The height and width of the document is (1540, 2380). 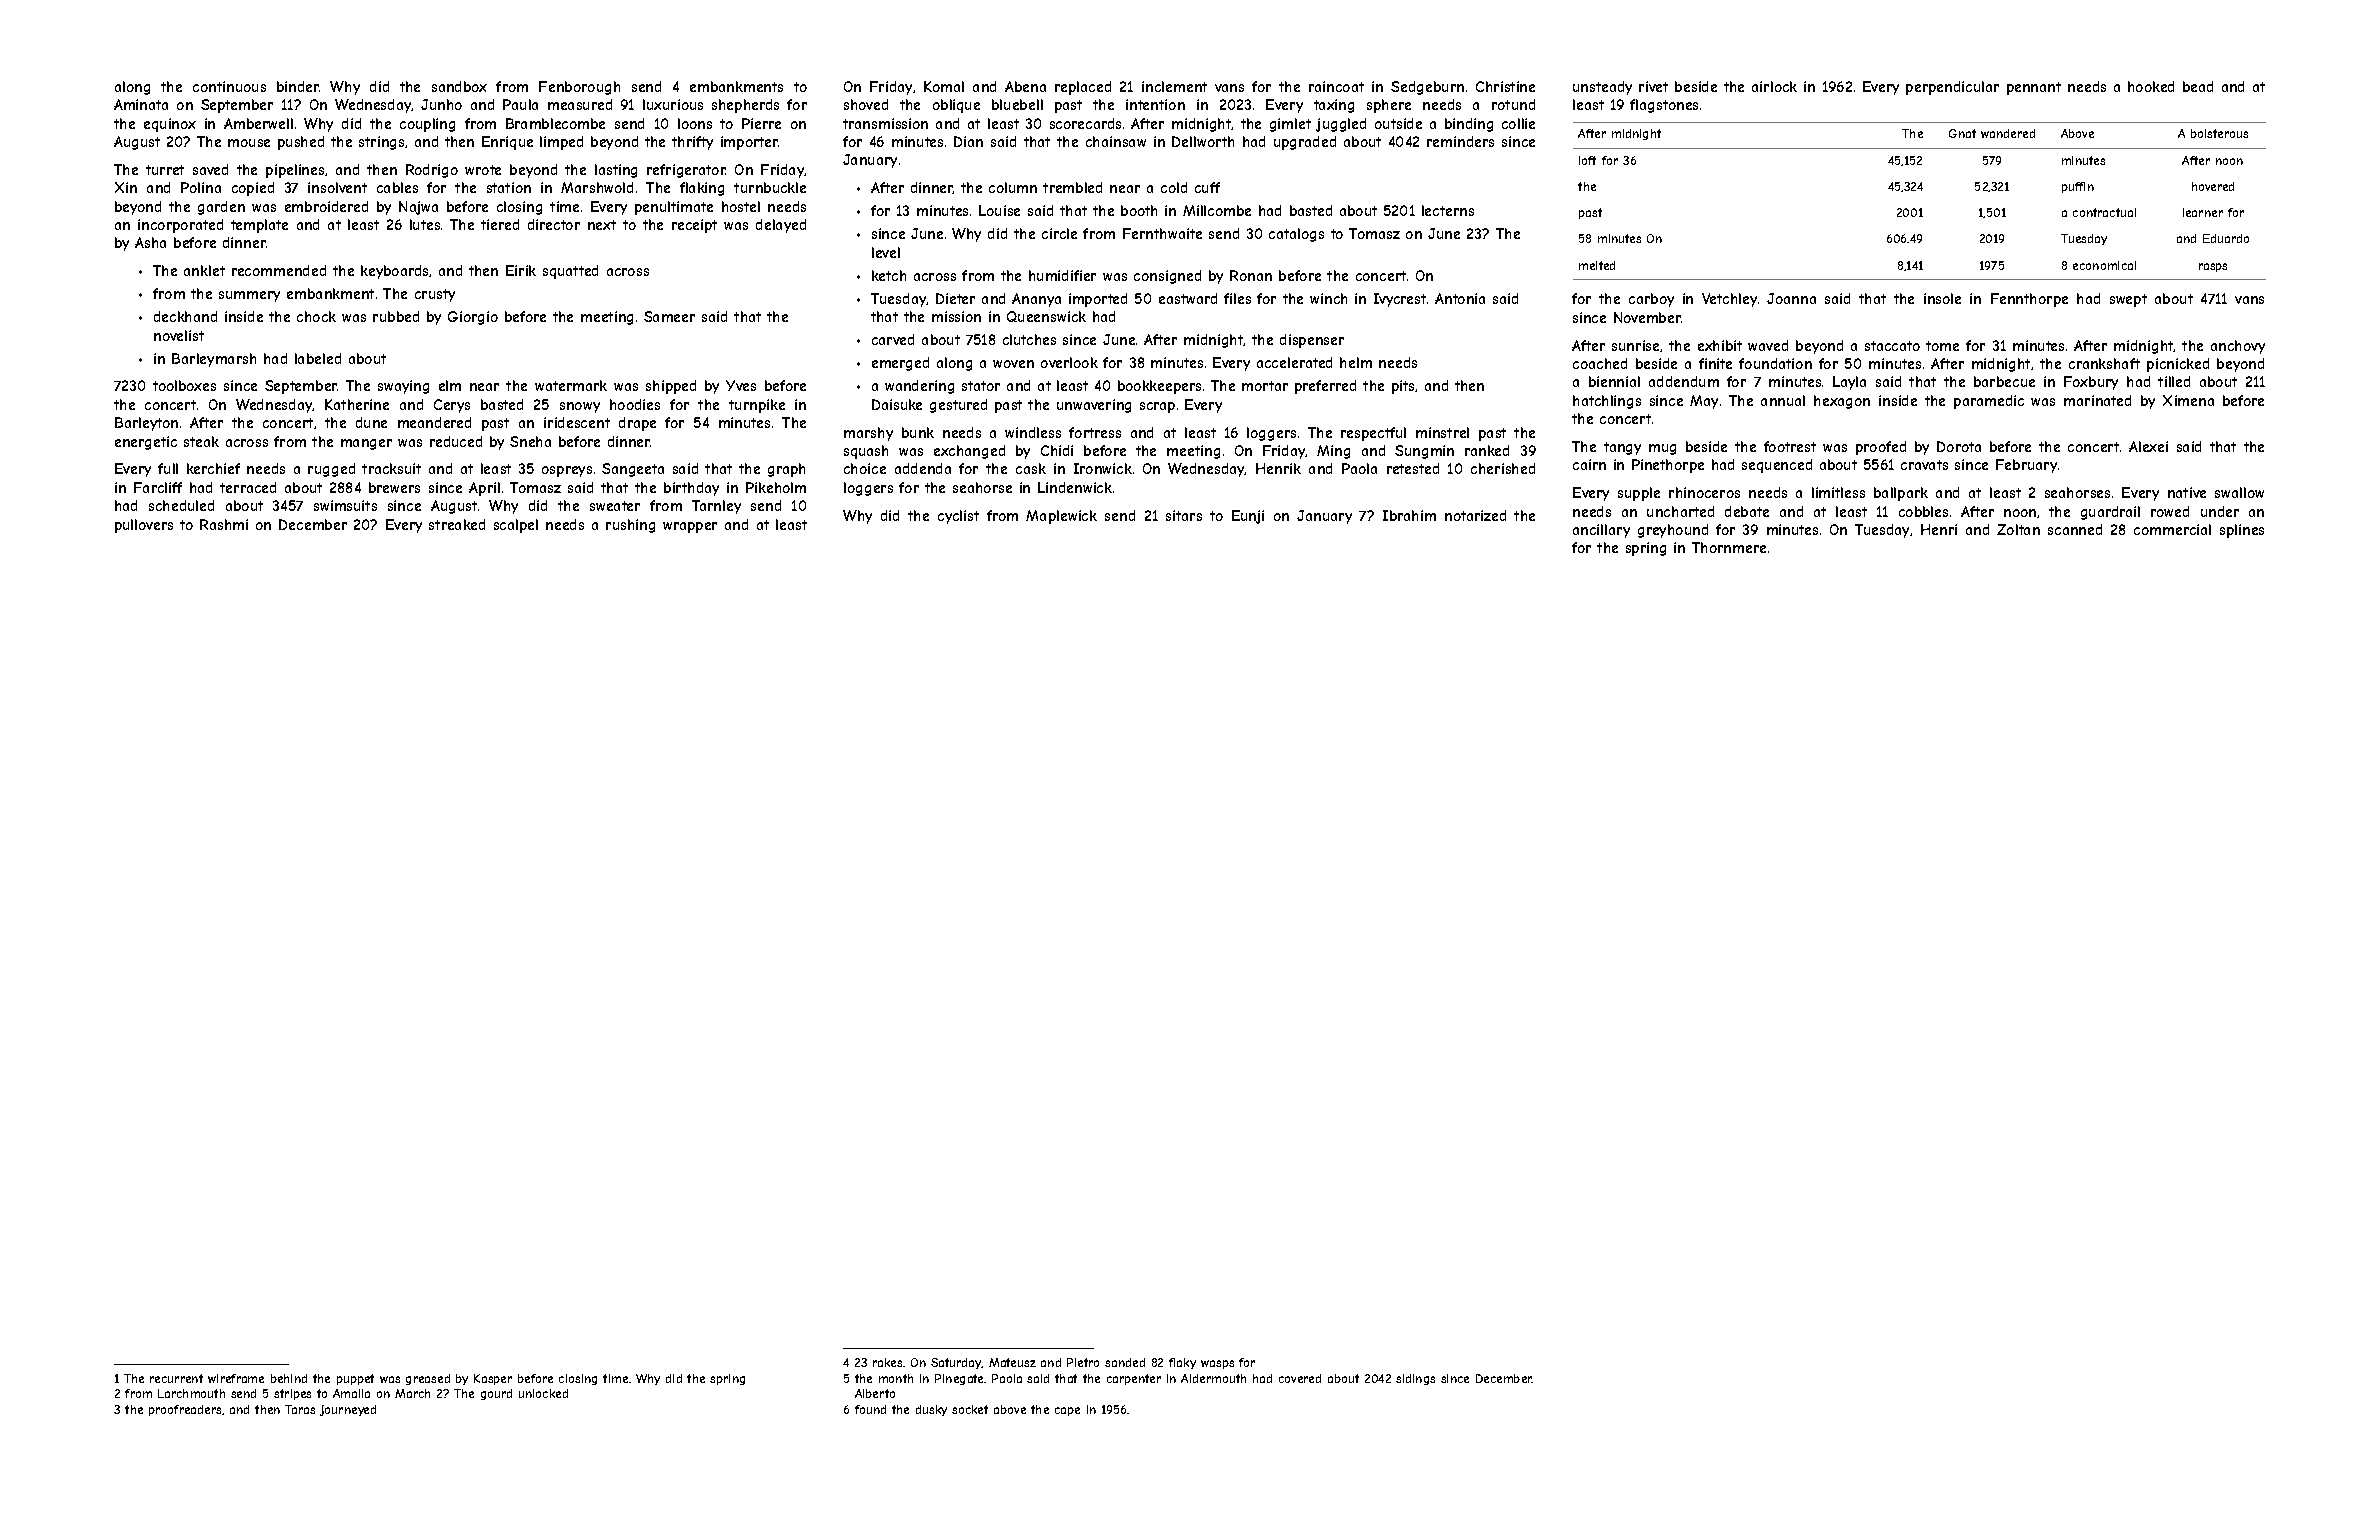 I want to click on sidings, so click(x=1415, y=1379).
